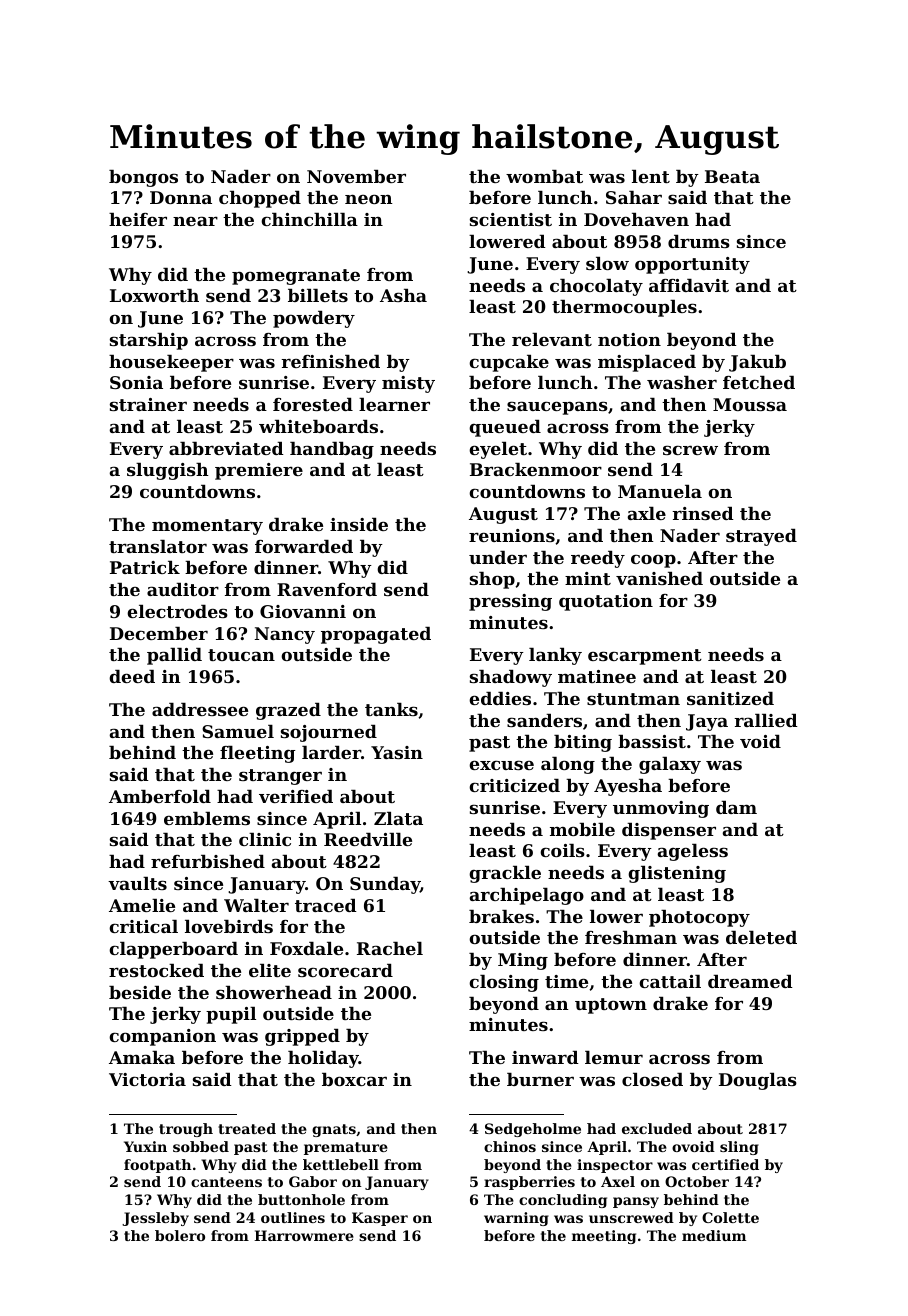  I want to click on kettlebell, so click(341, 1164).
